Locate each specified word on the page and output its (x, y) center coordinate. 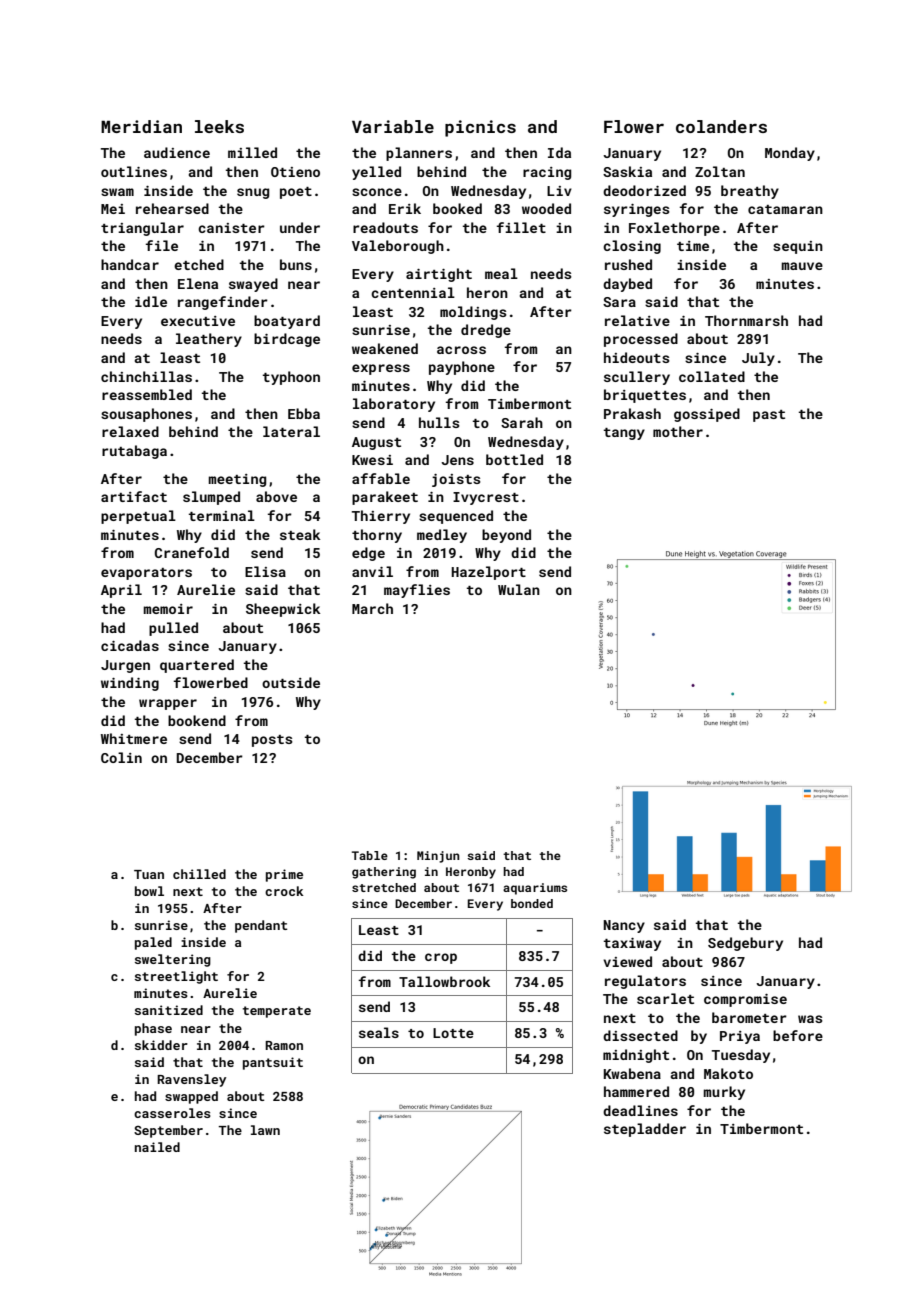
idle (151, 301)
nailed (157, 1147)
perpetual (138, 517)
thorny (377, 536)
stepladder (645, 1130)
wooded (546, 208)
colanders (721, 126)
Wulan (519, 589)
